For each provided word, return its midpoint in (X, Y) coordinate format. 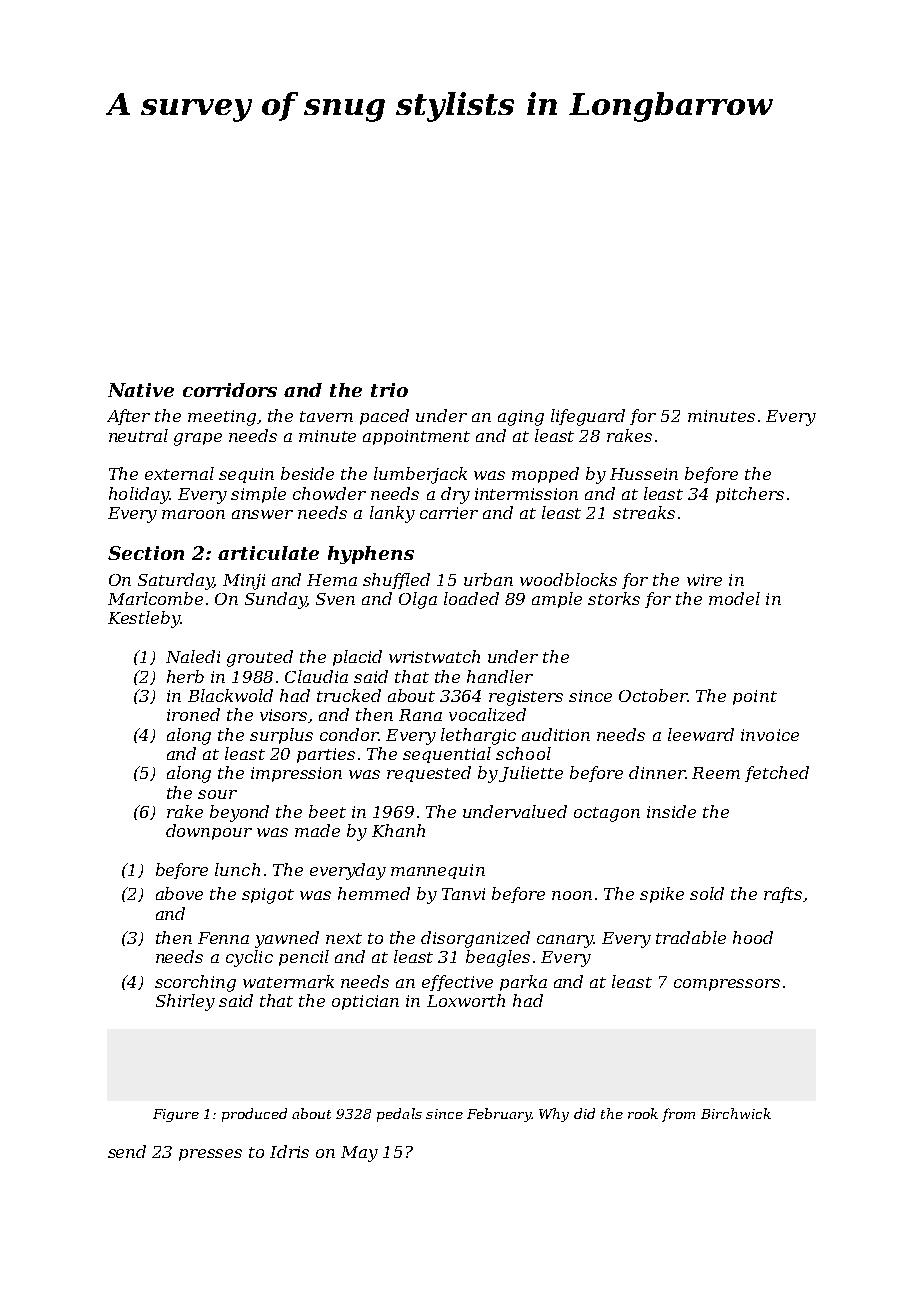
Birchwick (736, 1113)
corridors (230, 390)
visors (284, 716)
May (359, 1154)
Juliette (531, 774)
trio (389, 390)
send (127, 1151)
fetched (777, 774)
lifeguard (588, 417)
